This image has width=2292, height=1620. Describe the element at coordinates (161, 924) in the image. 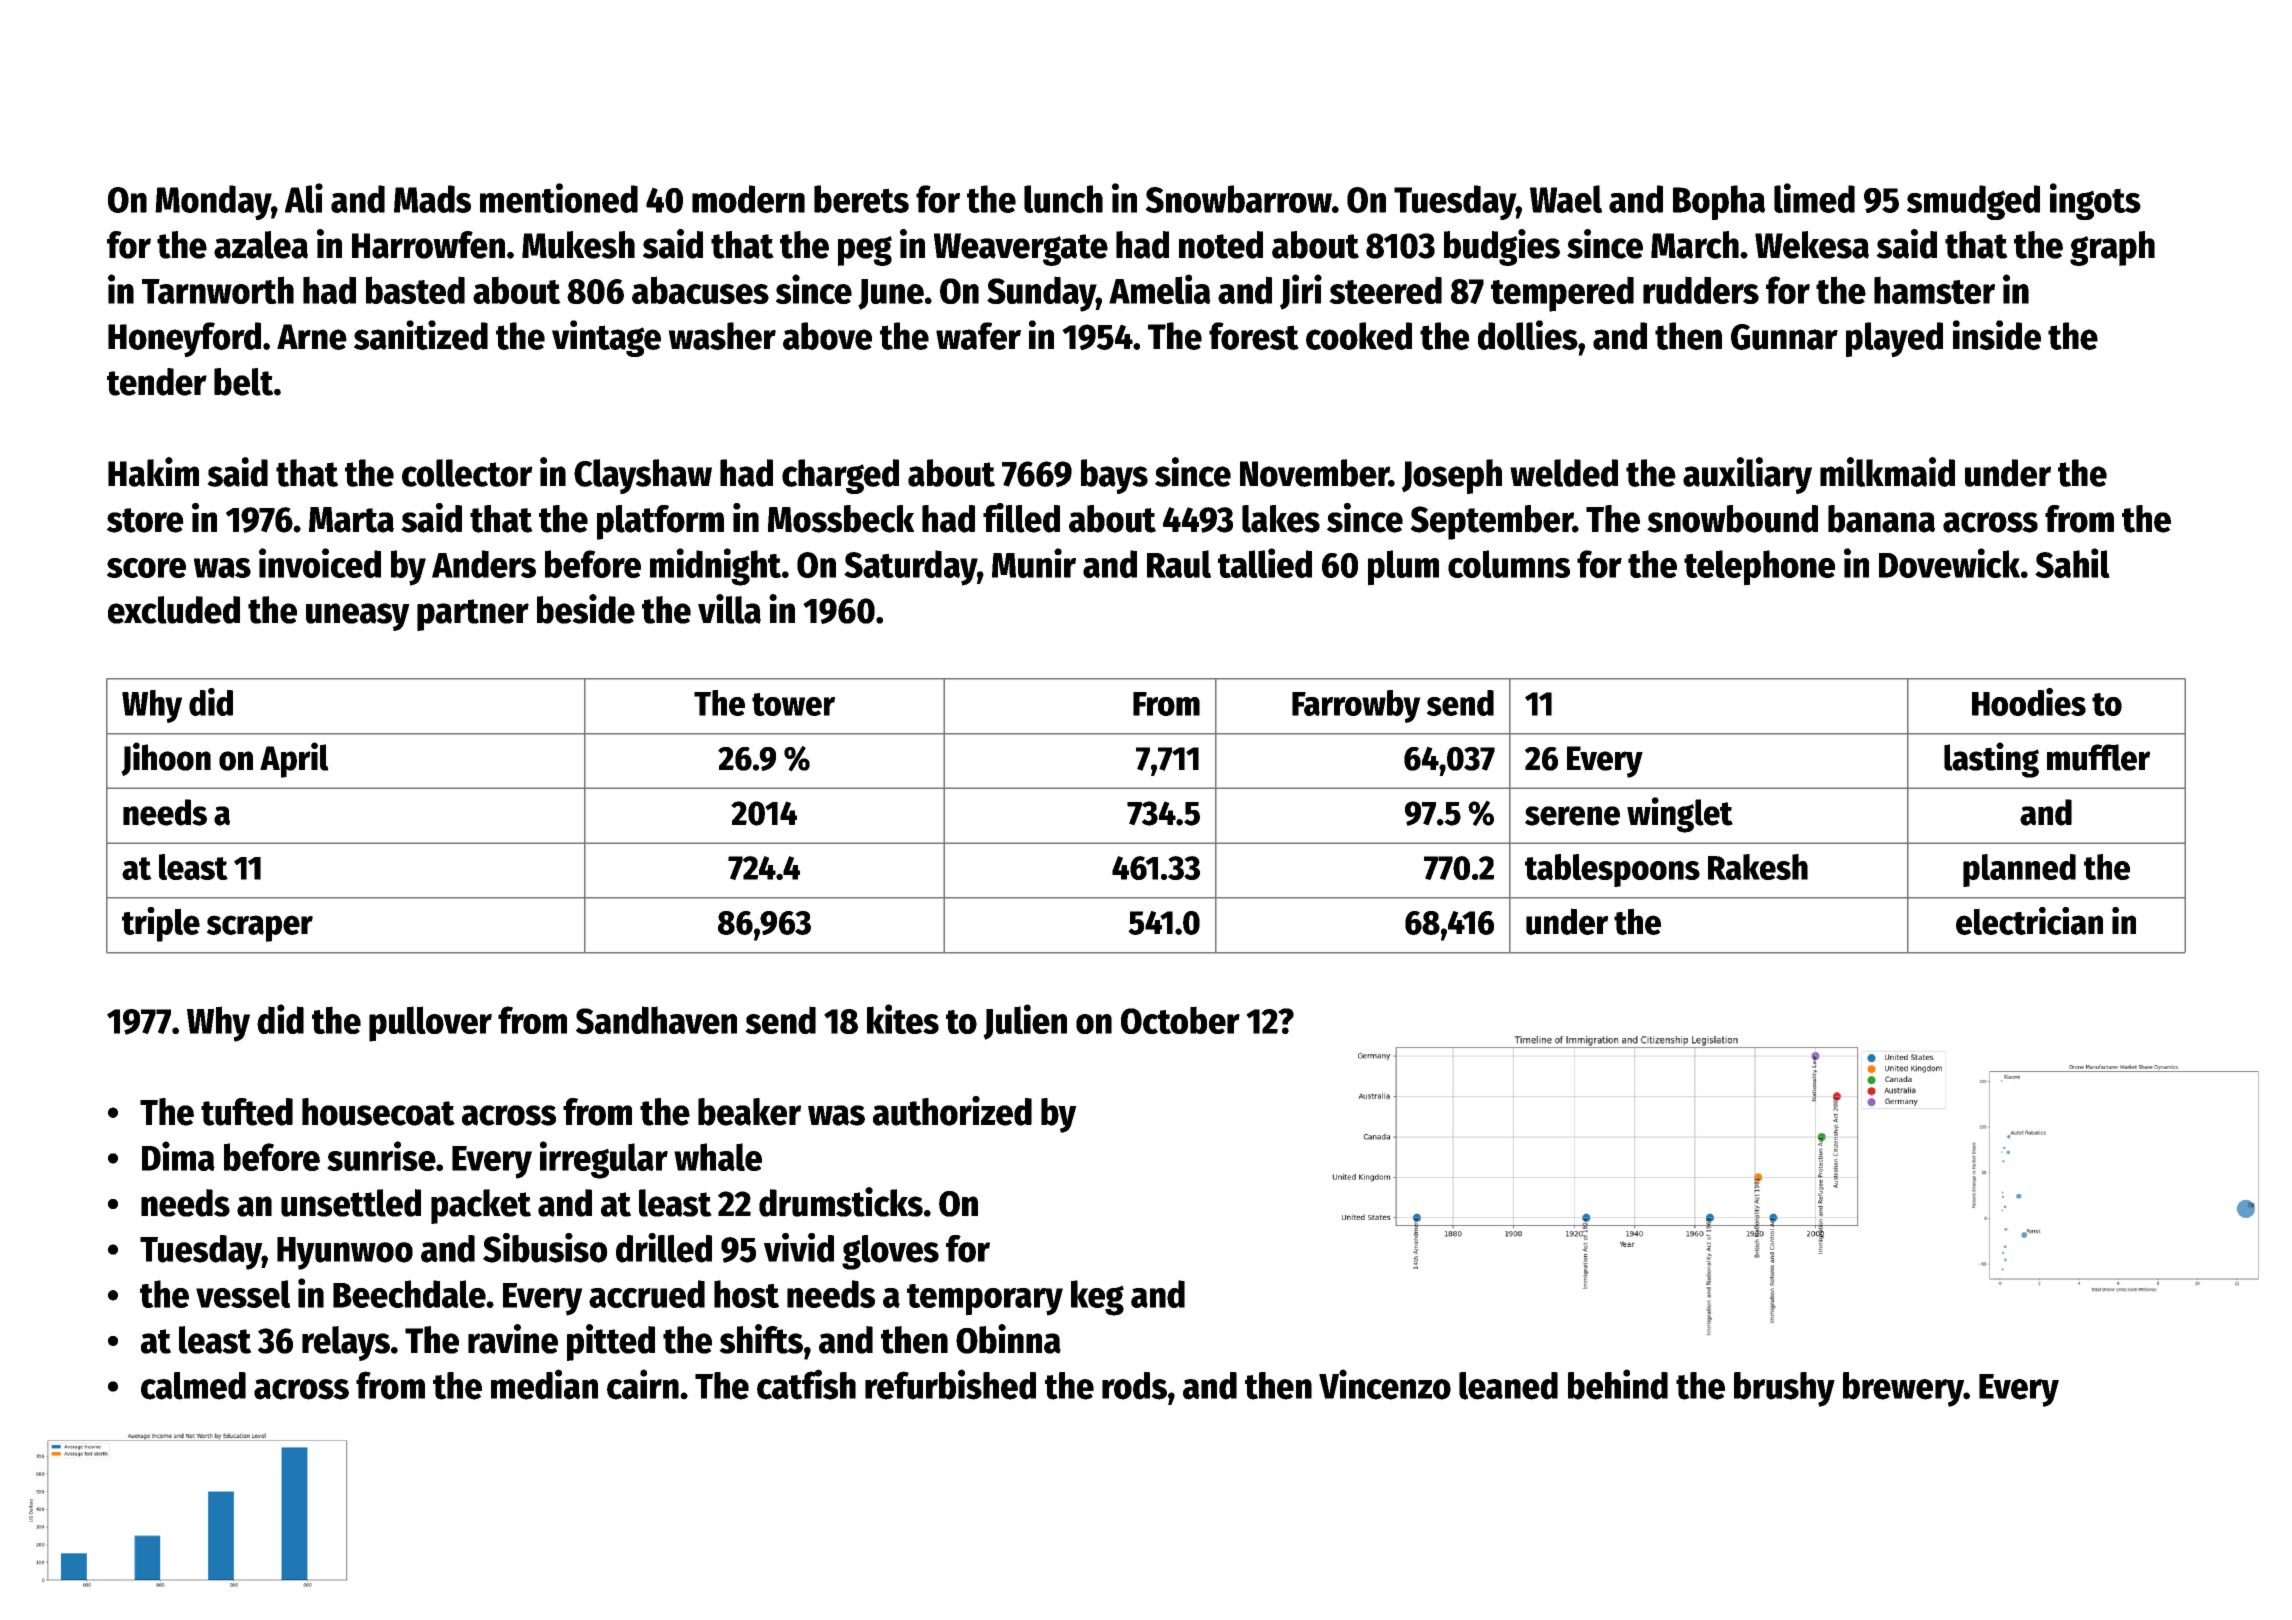

I see `triple` at that location.
